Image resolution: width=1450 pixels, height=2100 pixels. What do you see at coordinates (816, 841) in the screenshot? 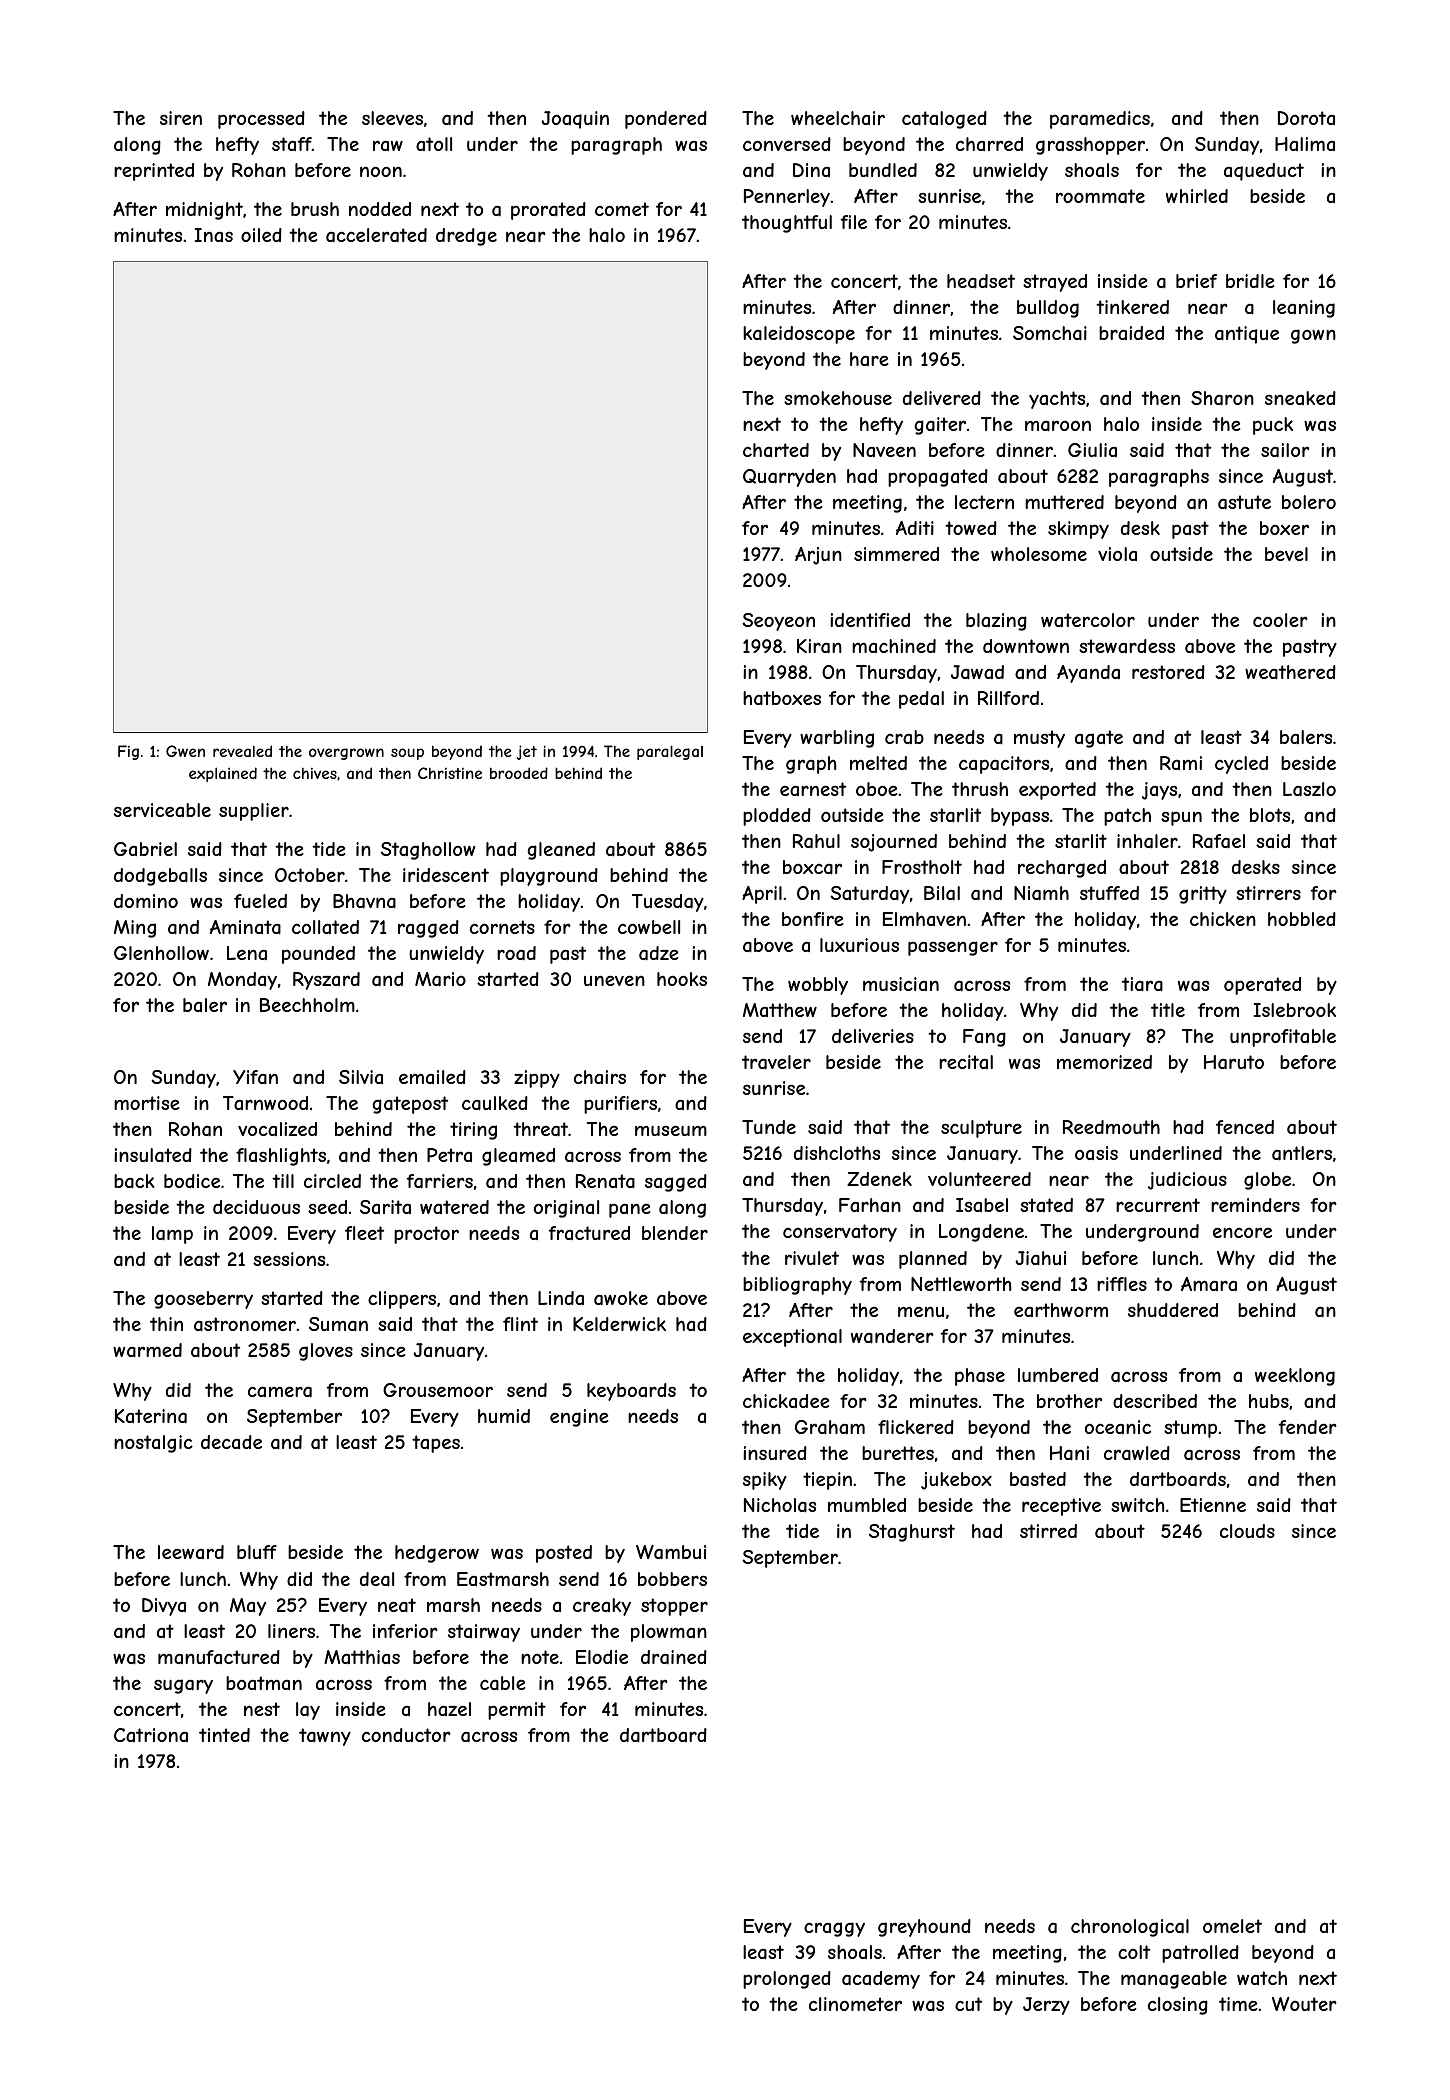
I see `Rahul` at bounding box center [816, 841].
